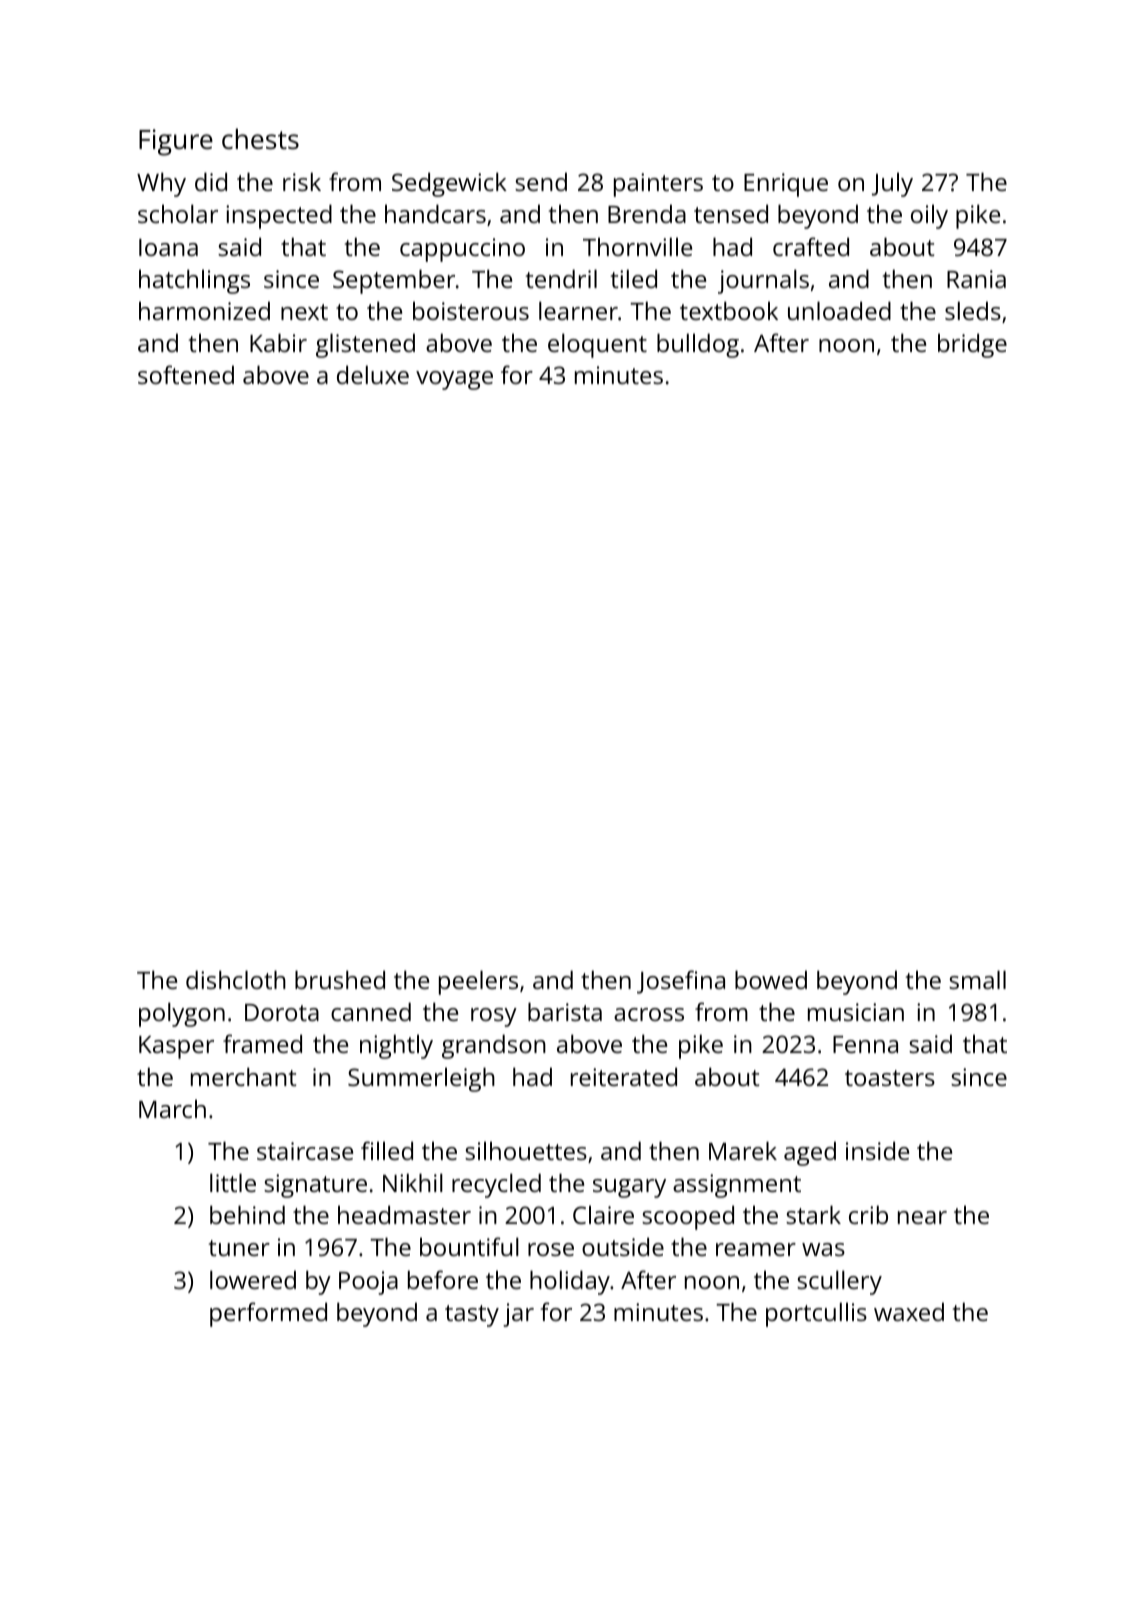 Image resolution: width=1145 pixels, height=1620 pixels. What do you see at coordinates (972, 345) in the screenshot?
I see `bridge` at bounding box center [972, 345].
